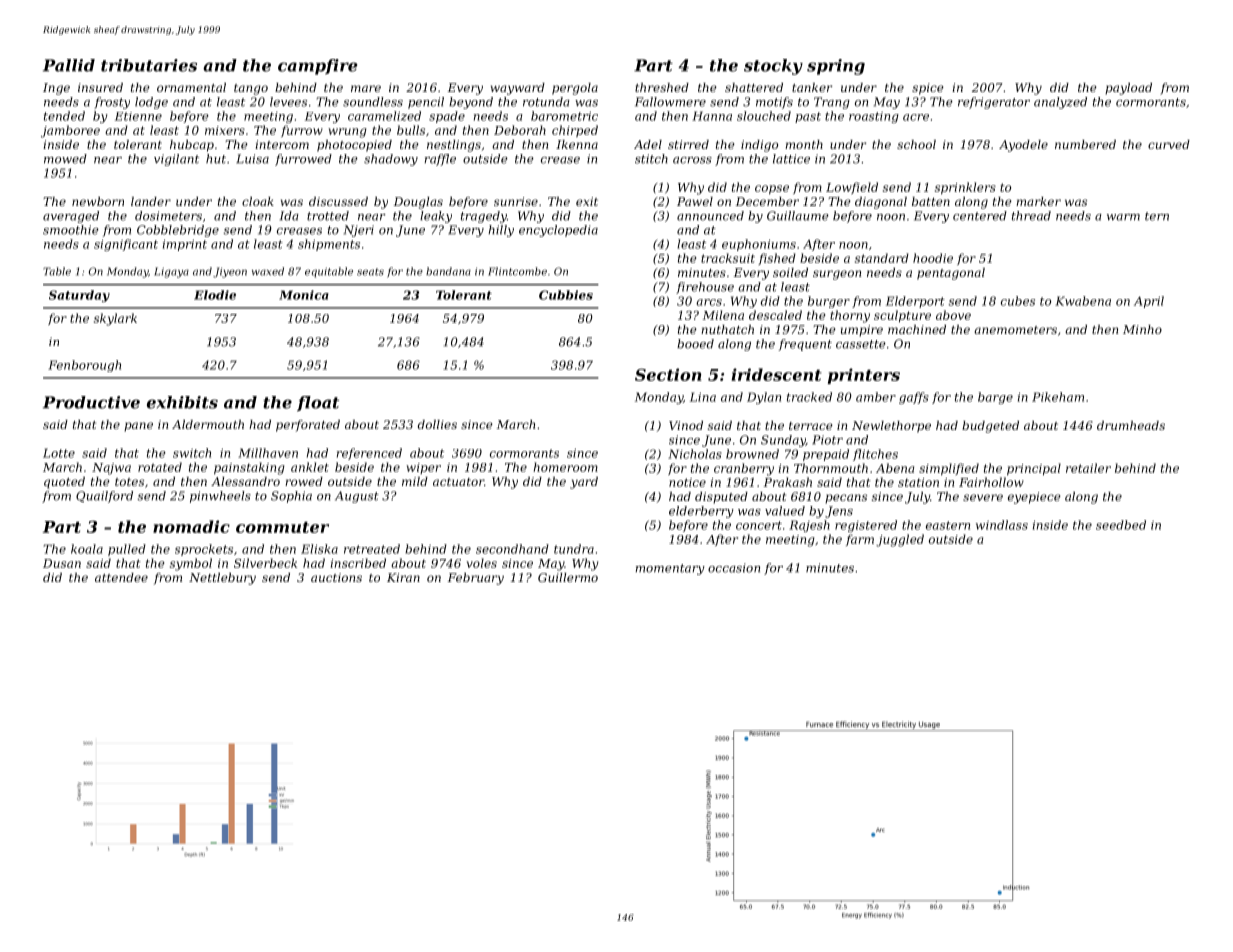  I want to click on stitch, so click(651, 159).
